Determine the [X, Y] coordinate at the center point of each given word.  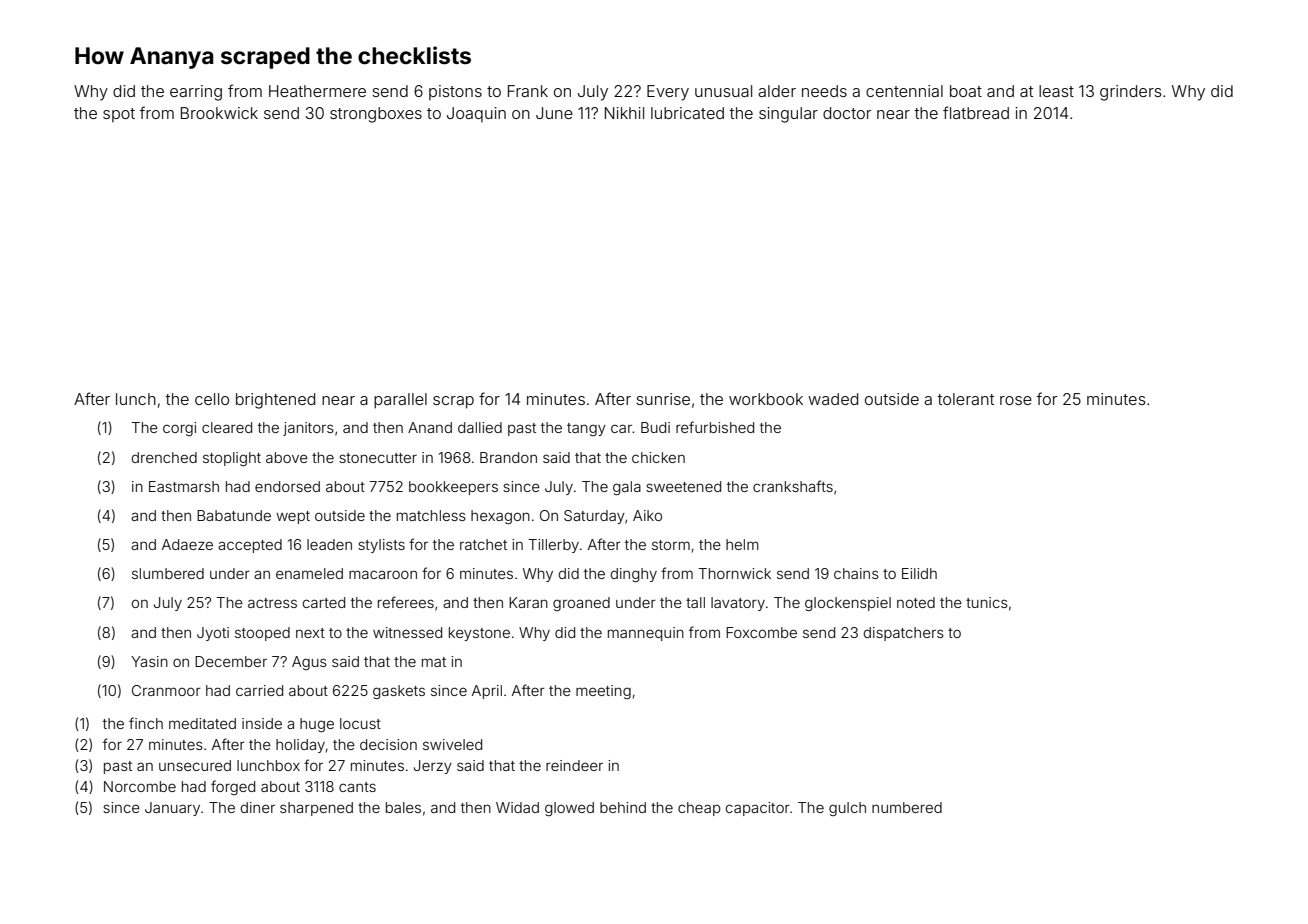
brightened [275, 401]
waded [833, 399]
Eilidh [919, 573]
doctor [847, 113]
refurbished [715, 427]
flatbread [976, 112]
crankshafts [793, 486]
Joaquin [476, 114]
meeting [603, 692]
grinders [1131, 93]
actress [272, 603]
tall [695, 602]
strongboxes [376, 115]
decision [388, 744]
